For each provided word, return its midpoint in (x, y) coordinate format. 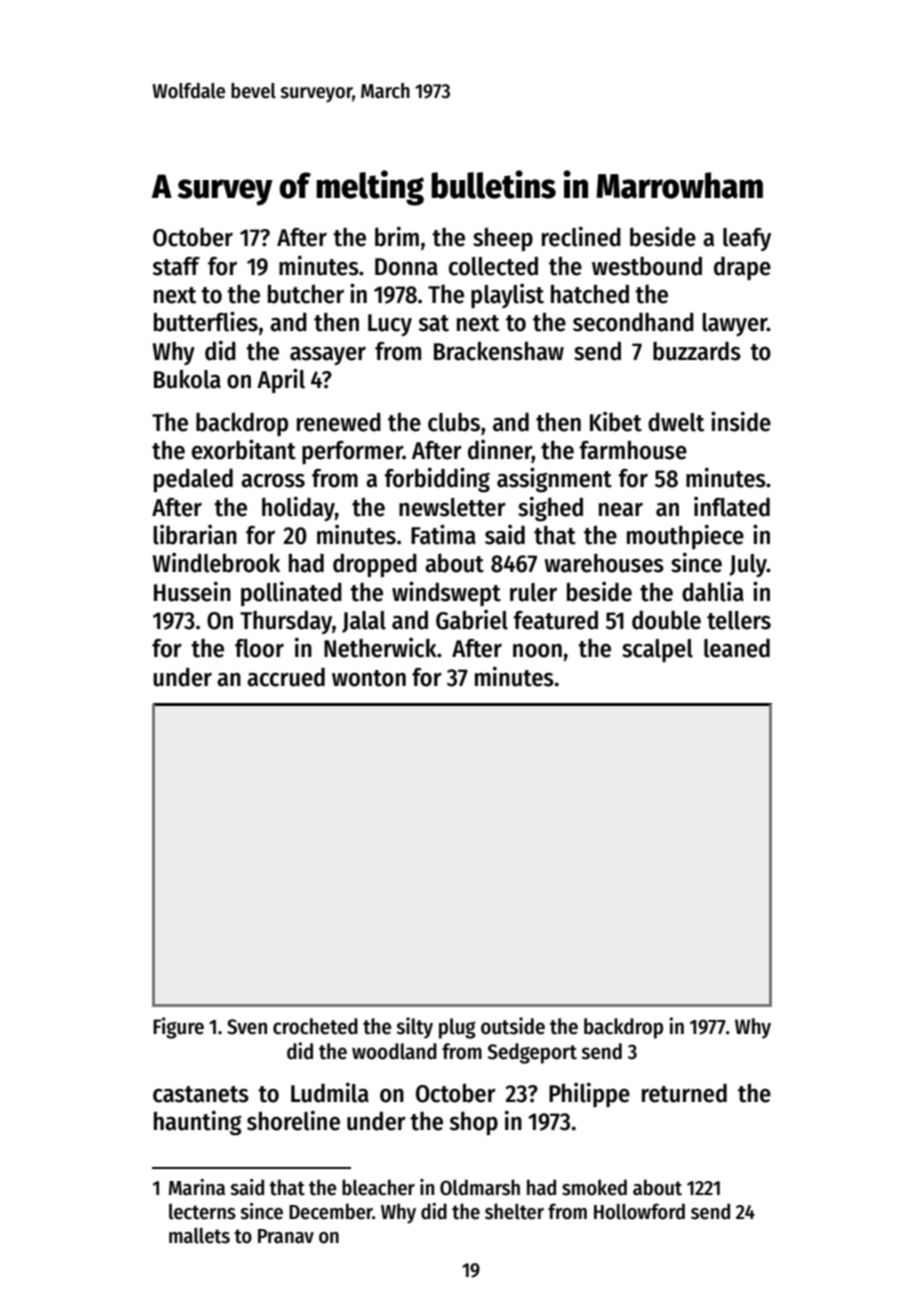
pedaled (193, 480)
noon (537, 651)
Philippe (589, 1094)
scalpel (657, 650)
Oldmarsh (480, 1187)
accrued (286, 677)
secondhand (633, 322)
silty (414, 1028)
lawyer (734, 324)
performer (352, 452)
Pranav (286, 1236)
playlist (507, 296)
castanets (201, 1094)
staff (176, 266)
